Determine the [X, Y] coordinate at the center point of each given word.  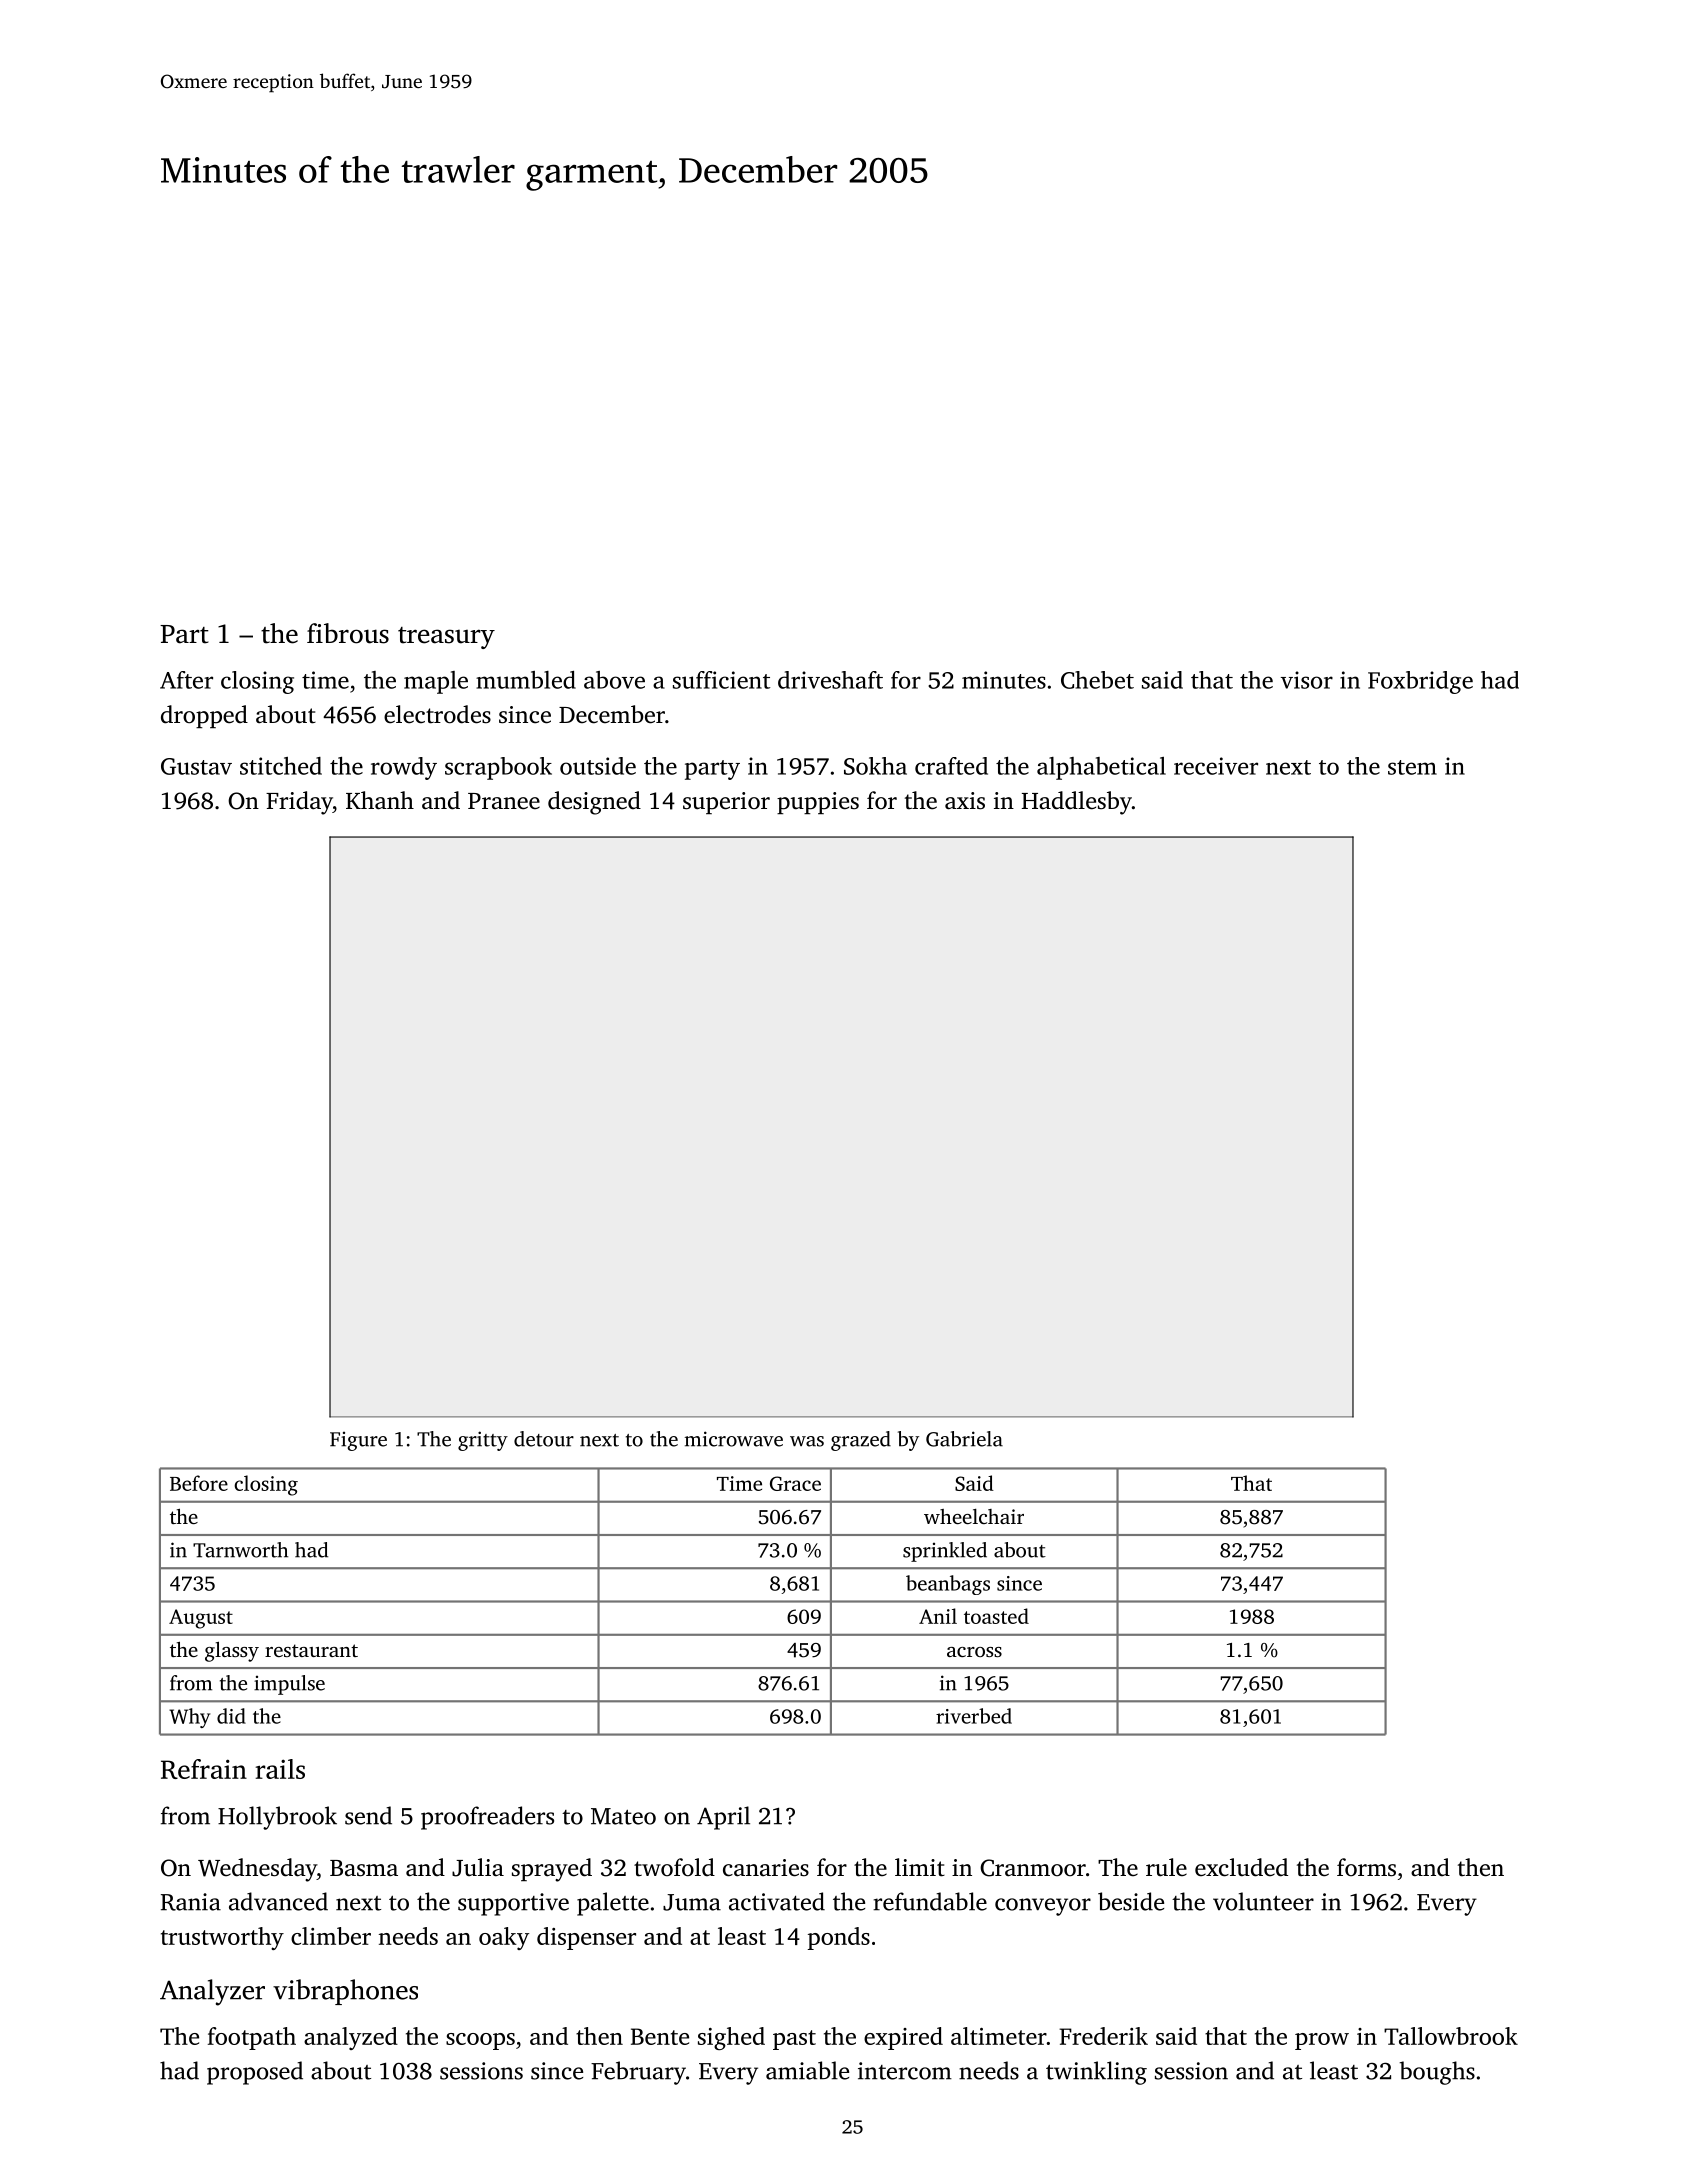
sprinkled [945, 1552]
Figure [358, 1441]
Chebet [1097, 680]
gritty [483, 1441]
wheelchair [974, 1516]
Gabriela [964, 1439]
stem [1412, 767]
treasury [446, 638]
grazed [861, 1441]
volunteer [1263, 1901]
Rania [191, 1902]
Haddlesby [1077, 803]
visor [1307, 680]
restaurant [311, 1650]
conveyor [1043, 1907]
